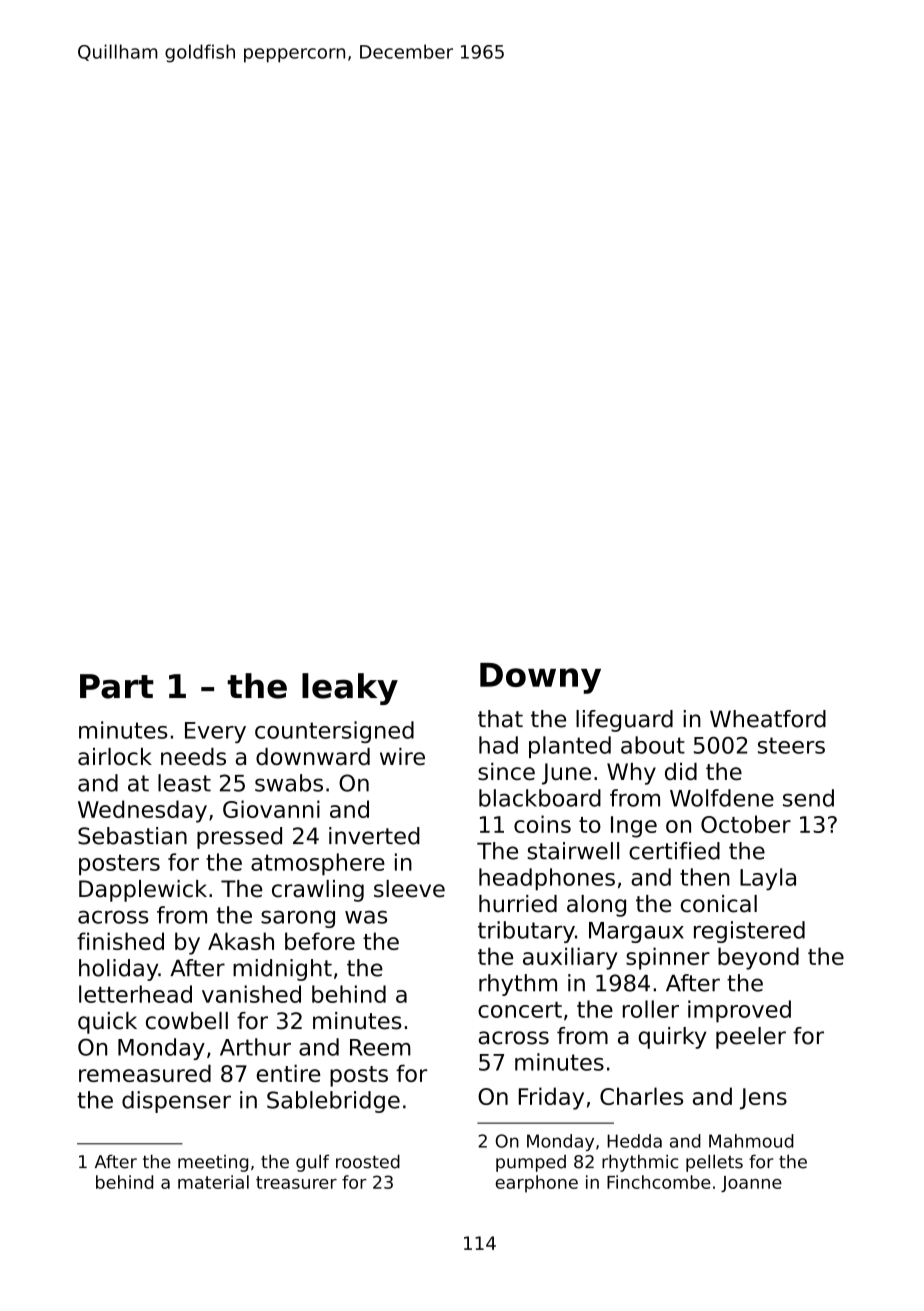 This screenshot has width=924, height=1311. I want to click on Wheatford, so click(768, 719).
